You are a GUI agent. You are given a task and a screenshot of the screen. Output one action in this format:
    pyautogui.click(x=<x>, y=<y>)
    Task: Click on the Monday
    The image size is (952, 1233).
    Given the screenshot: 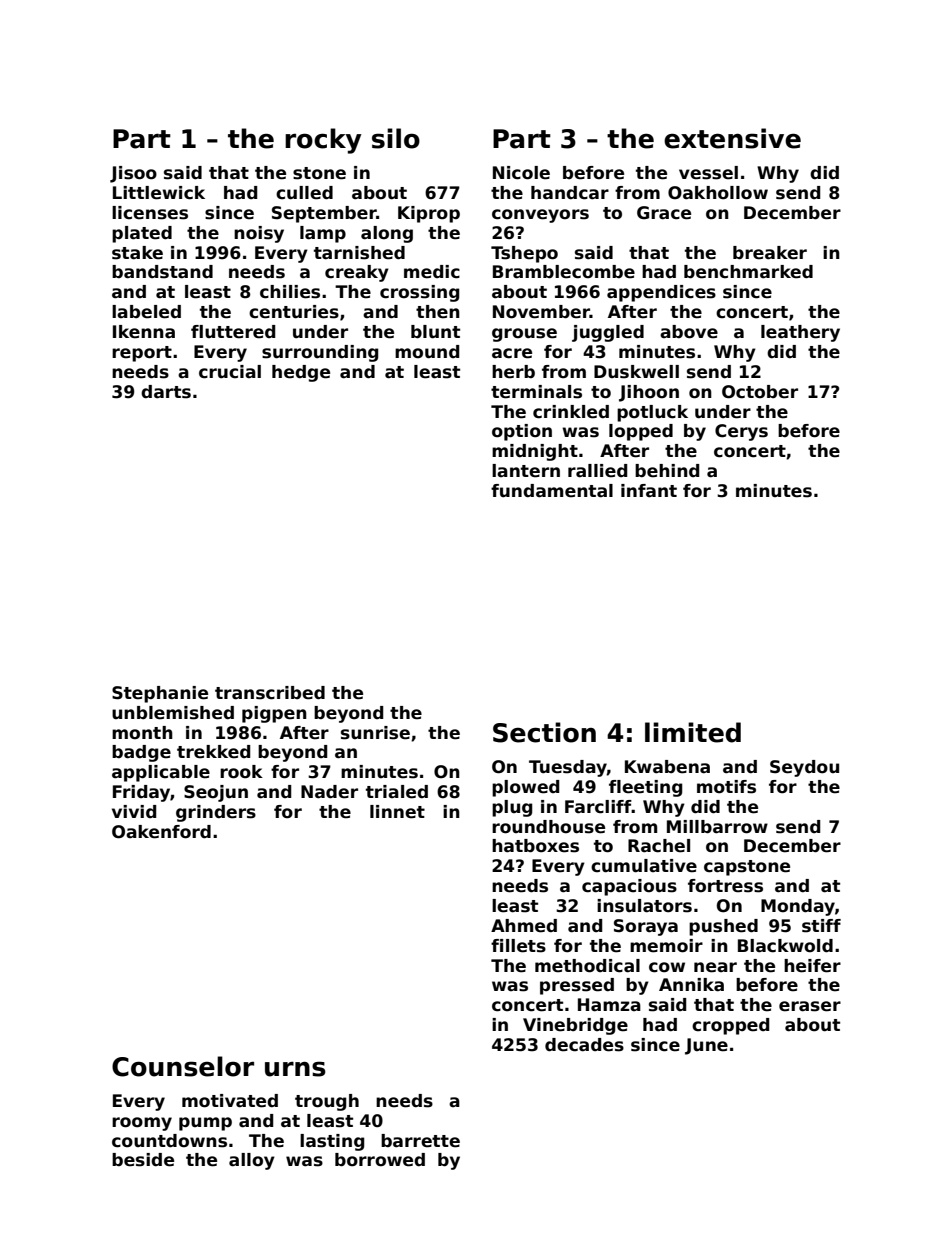 What is the action you would take?
    pyautogui.click(x=798, y=907)
